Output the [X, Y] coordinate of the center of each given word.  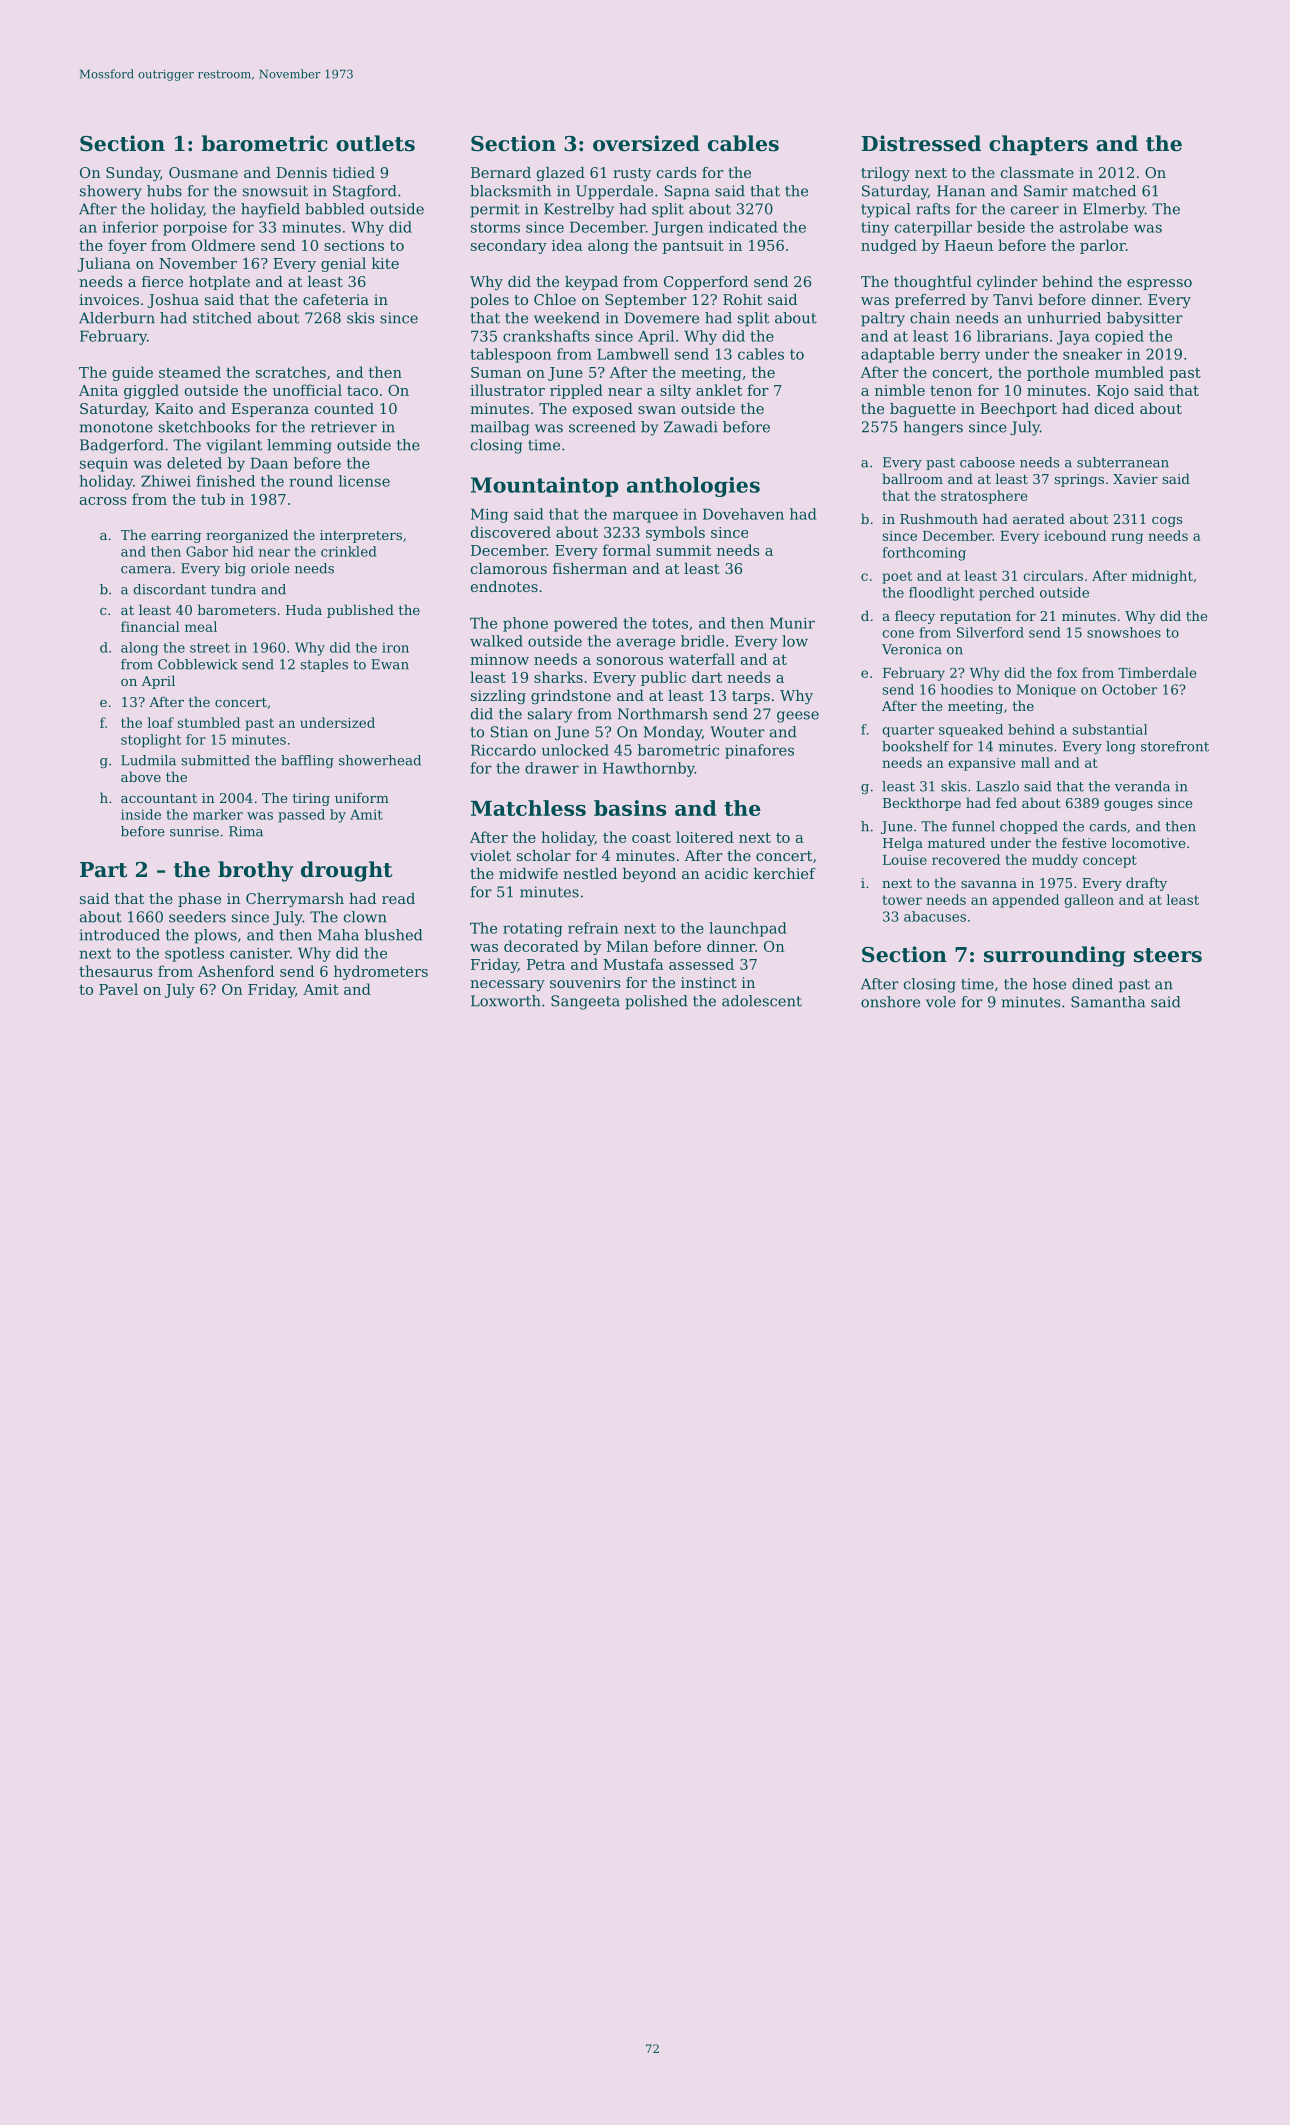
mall [1035, 762]
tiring [311, 799]
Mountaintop [545, 487]
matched [1104, 191]
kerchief [785, 873]
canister [260, 953]
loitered [705, 837]
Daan [269, 463]
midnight [1162, 577]
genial [343, 264]
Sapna [687, 192]
